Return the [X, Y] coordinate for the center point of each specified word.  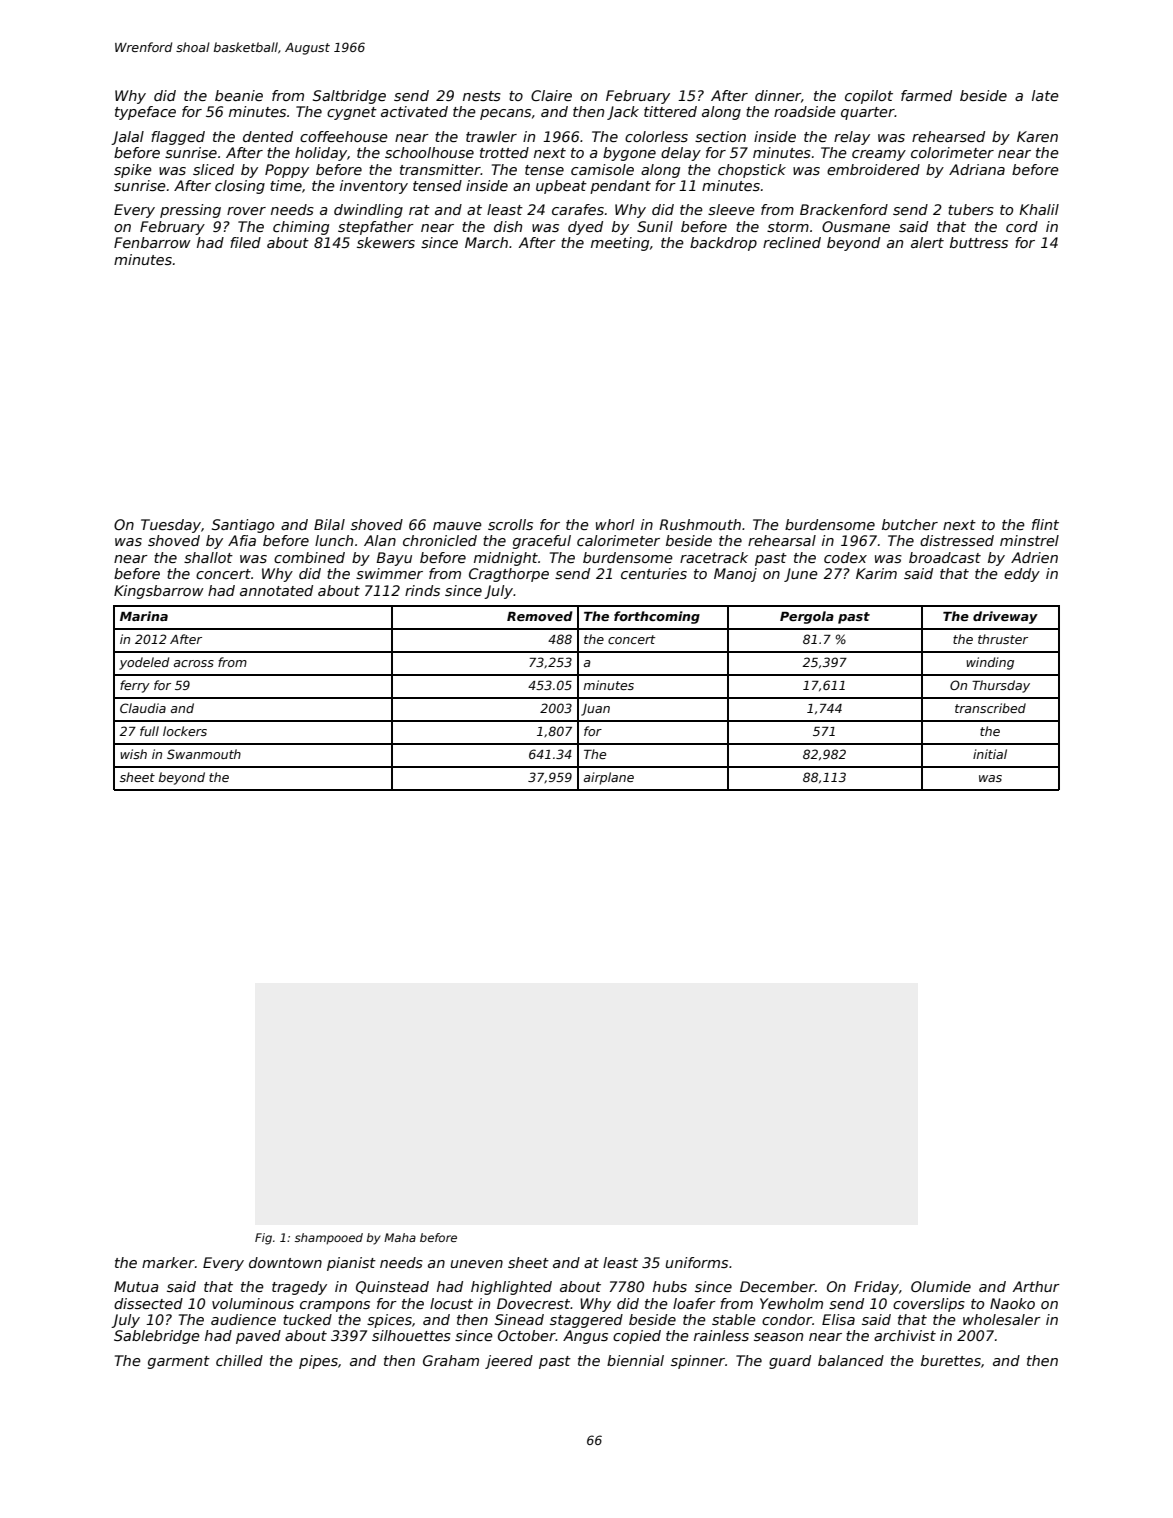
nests [482, 96]
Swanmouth [204, 754]
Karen [1037, 136]
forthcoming [657, 617]
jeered [509, 1362]
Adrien [1034, 557]
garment [179, 1362]
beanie [239, 95]
